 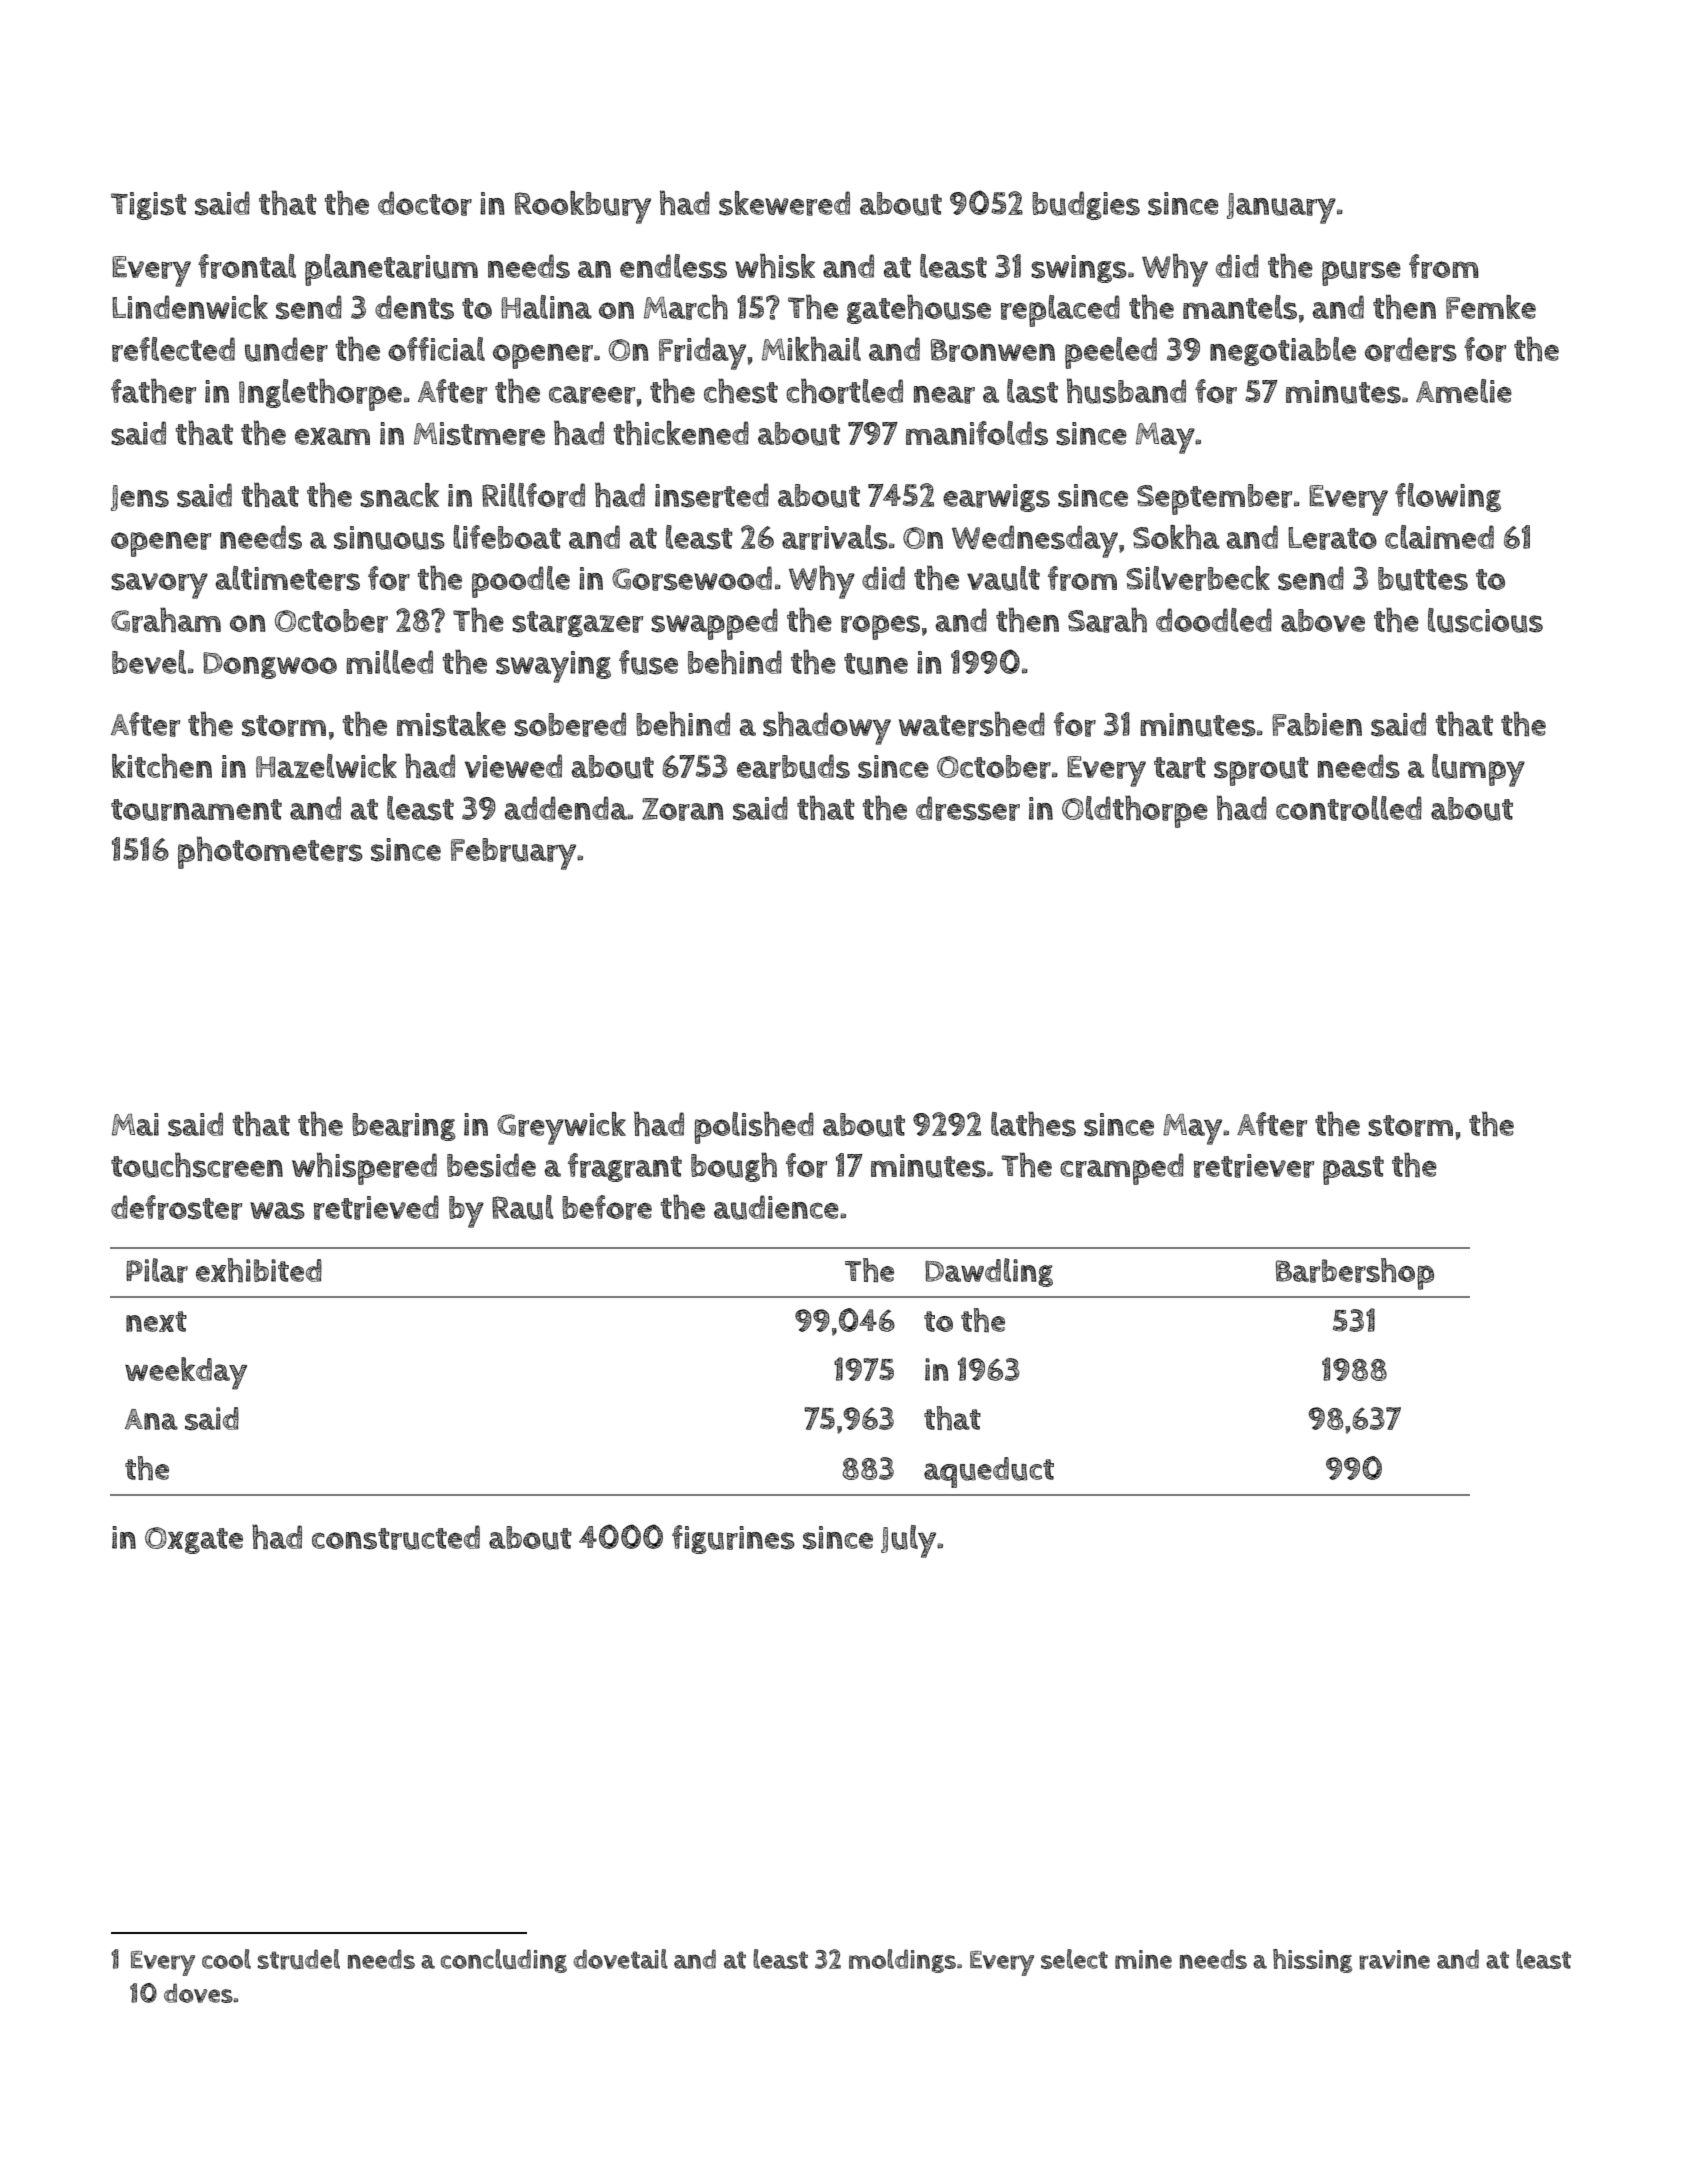 I want to click on photometers, so click(x=270, y=853).
